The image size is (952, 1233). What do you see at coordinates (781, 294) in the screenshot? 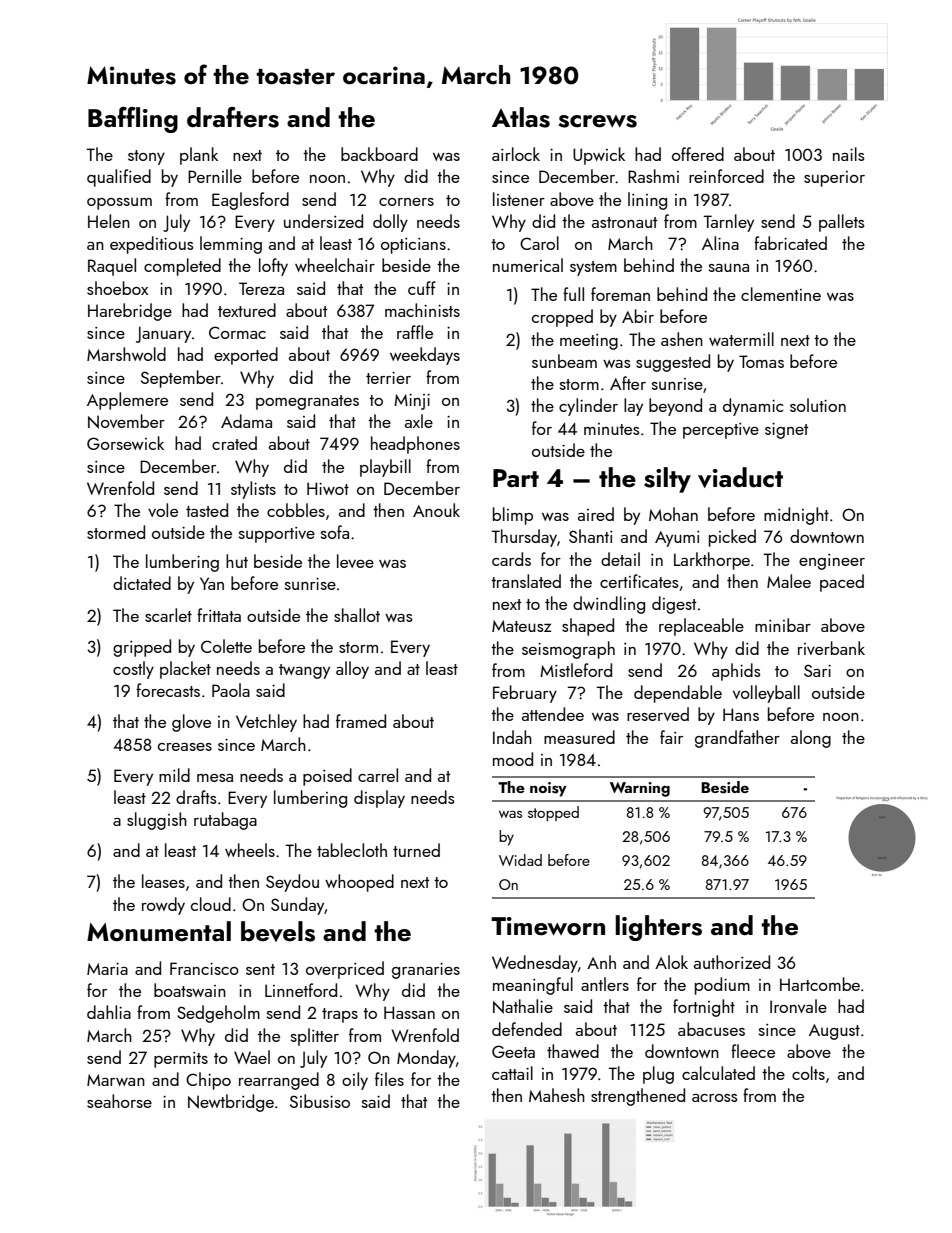
I see `clementine` at bounding box center [781, 294].
